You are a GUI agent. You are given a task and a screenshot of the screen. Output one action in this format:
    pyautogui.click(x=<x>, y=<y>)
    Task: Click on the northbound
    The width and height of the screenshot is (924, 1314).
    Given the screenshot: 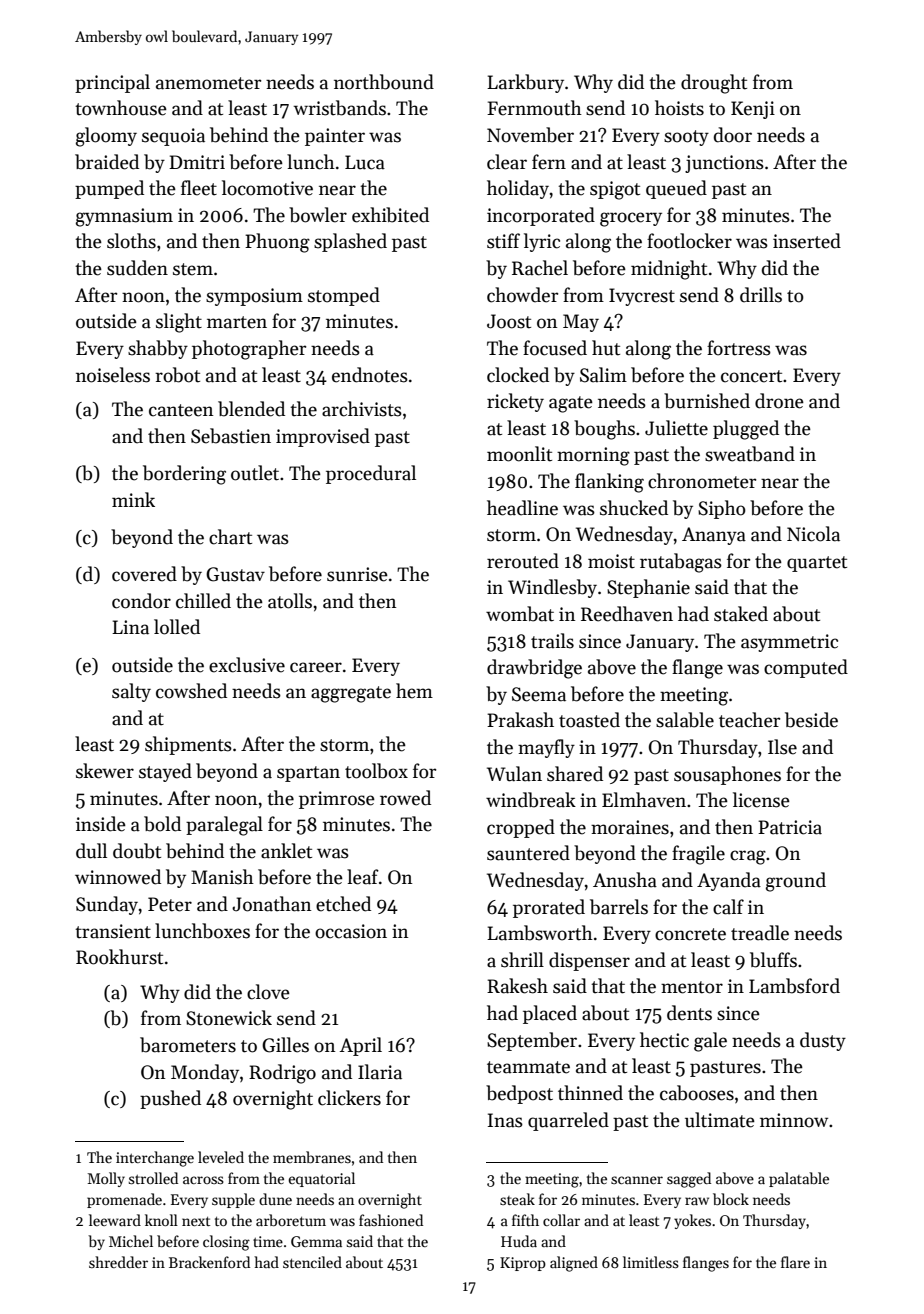 What is the action you would take?
    pyautogui.click(x=384, y=82)
